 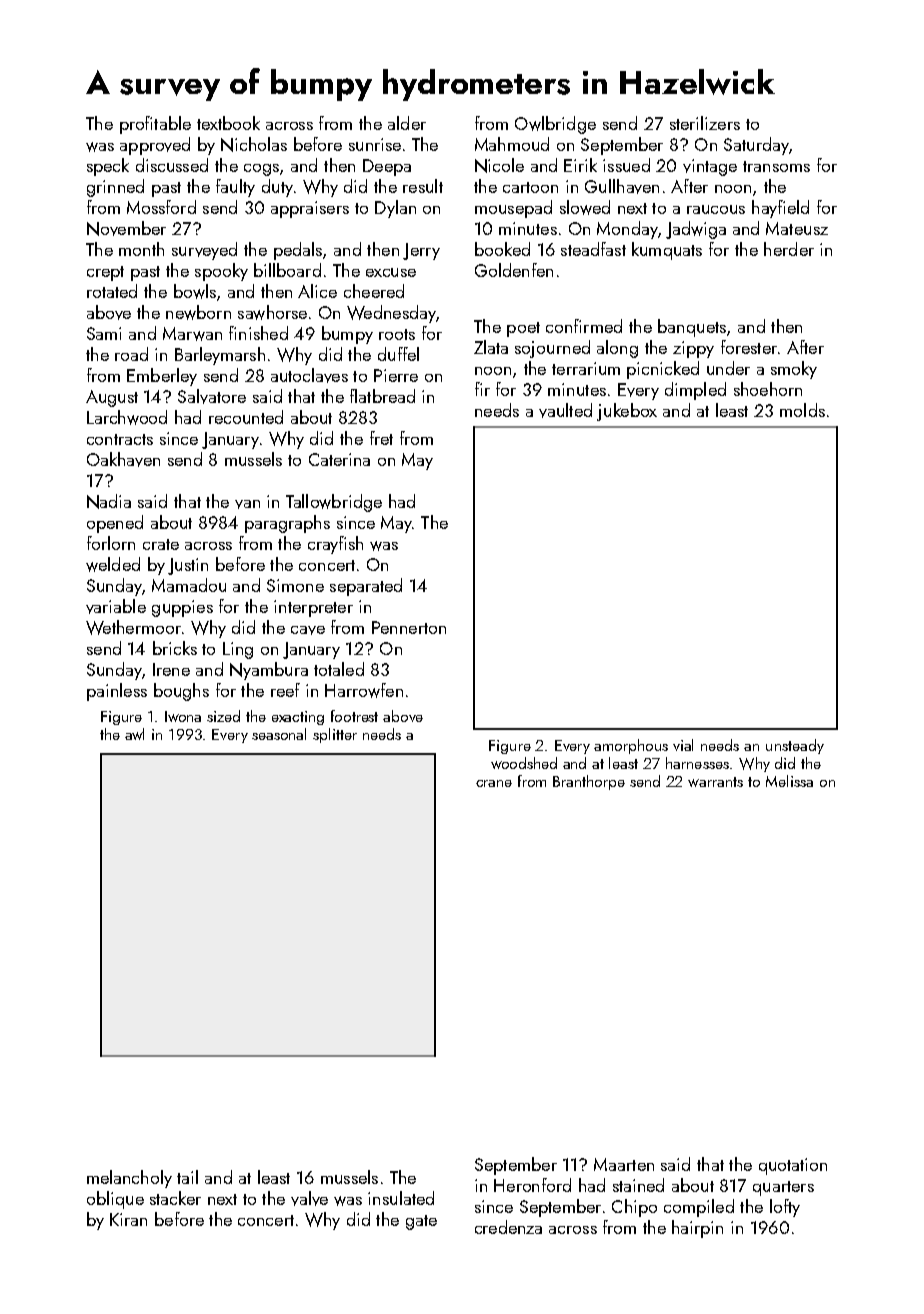 I want to click on Melissa, so click(x=789, y=781).
